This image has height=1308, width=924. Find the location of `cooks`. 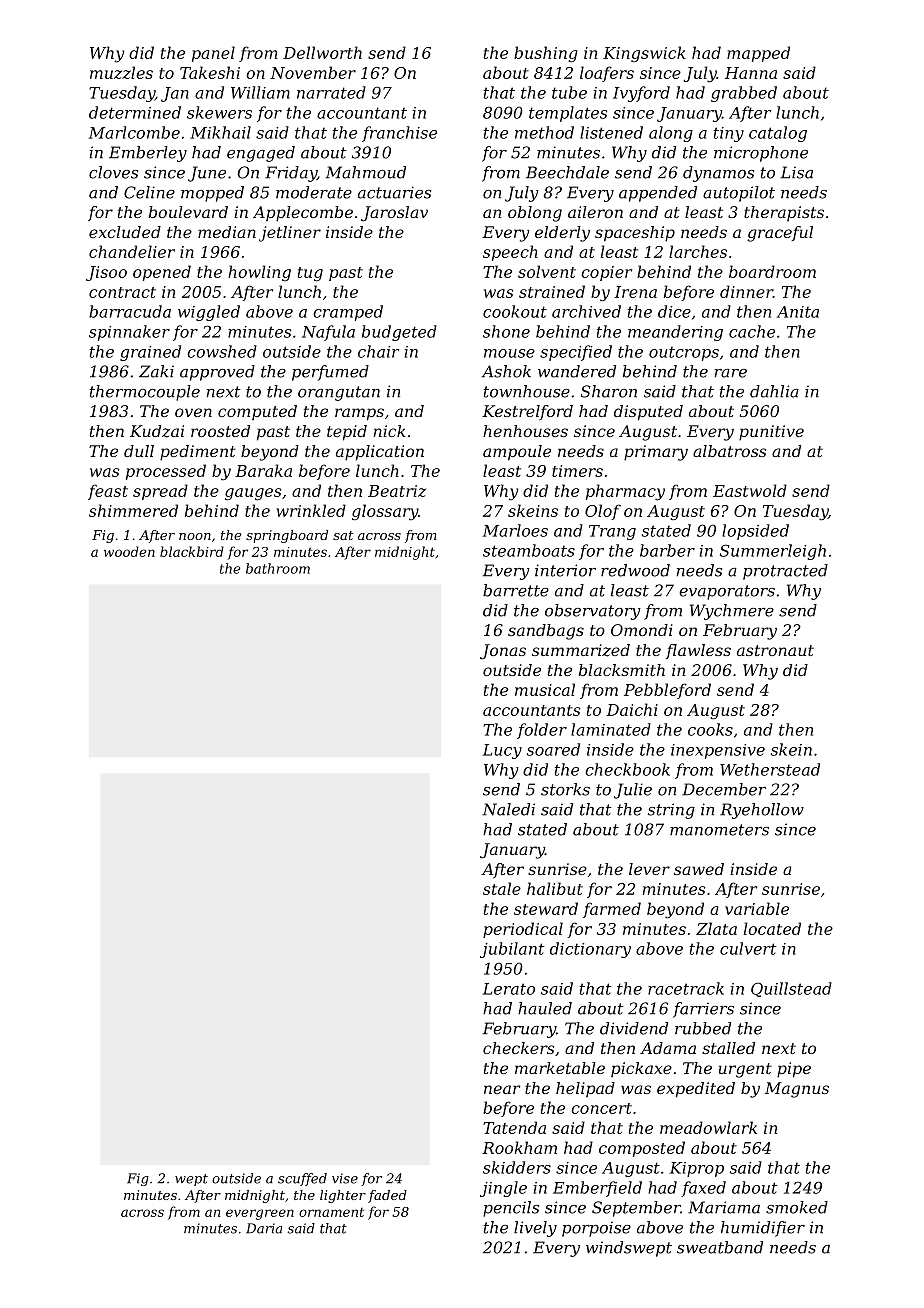

cooks is located at coordinates (710, 729).
